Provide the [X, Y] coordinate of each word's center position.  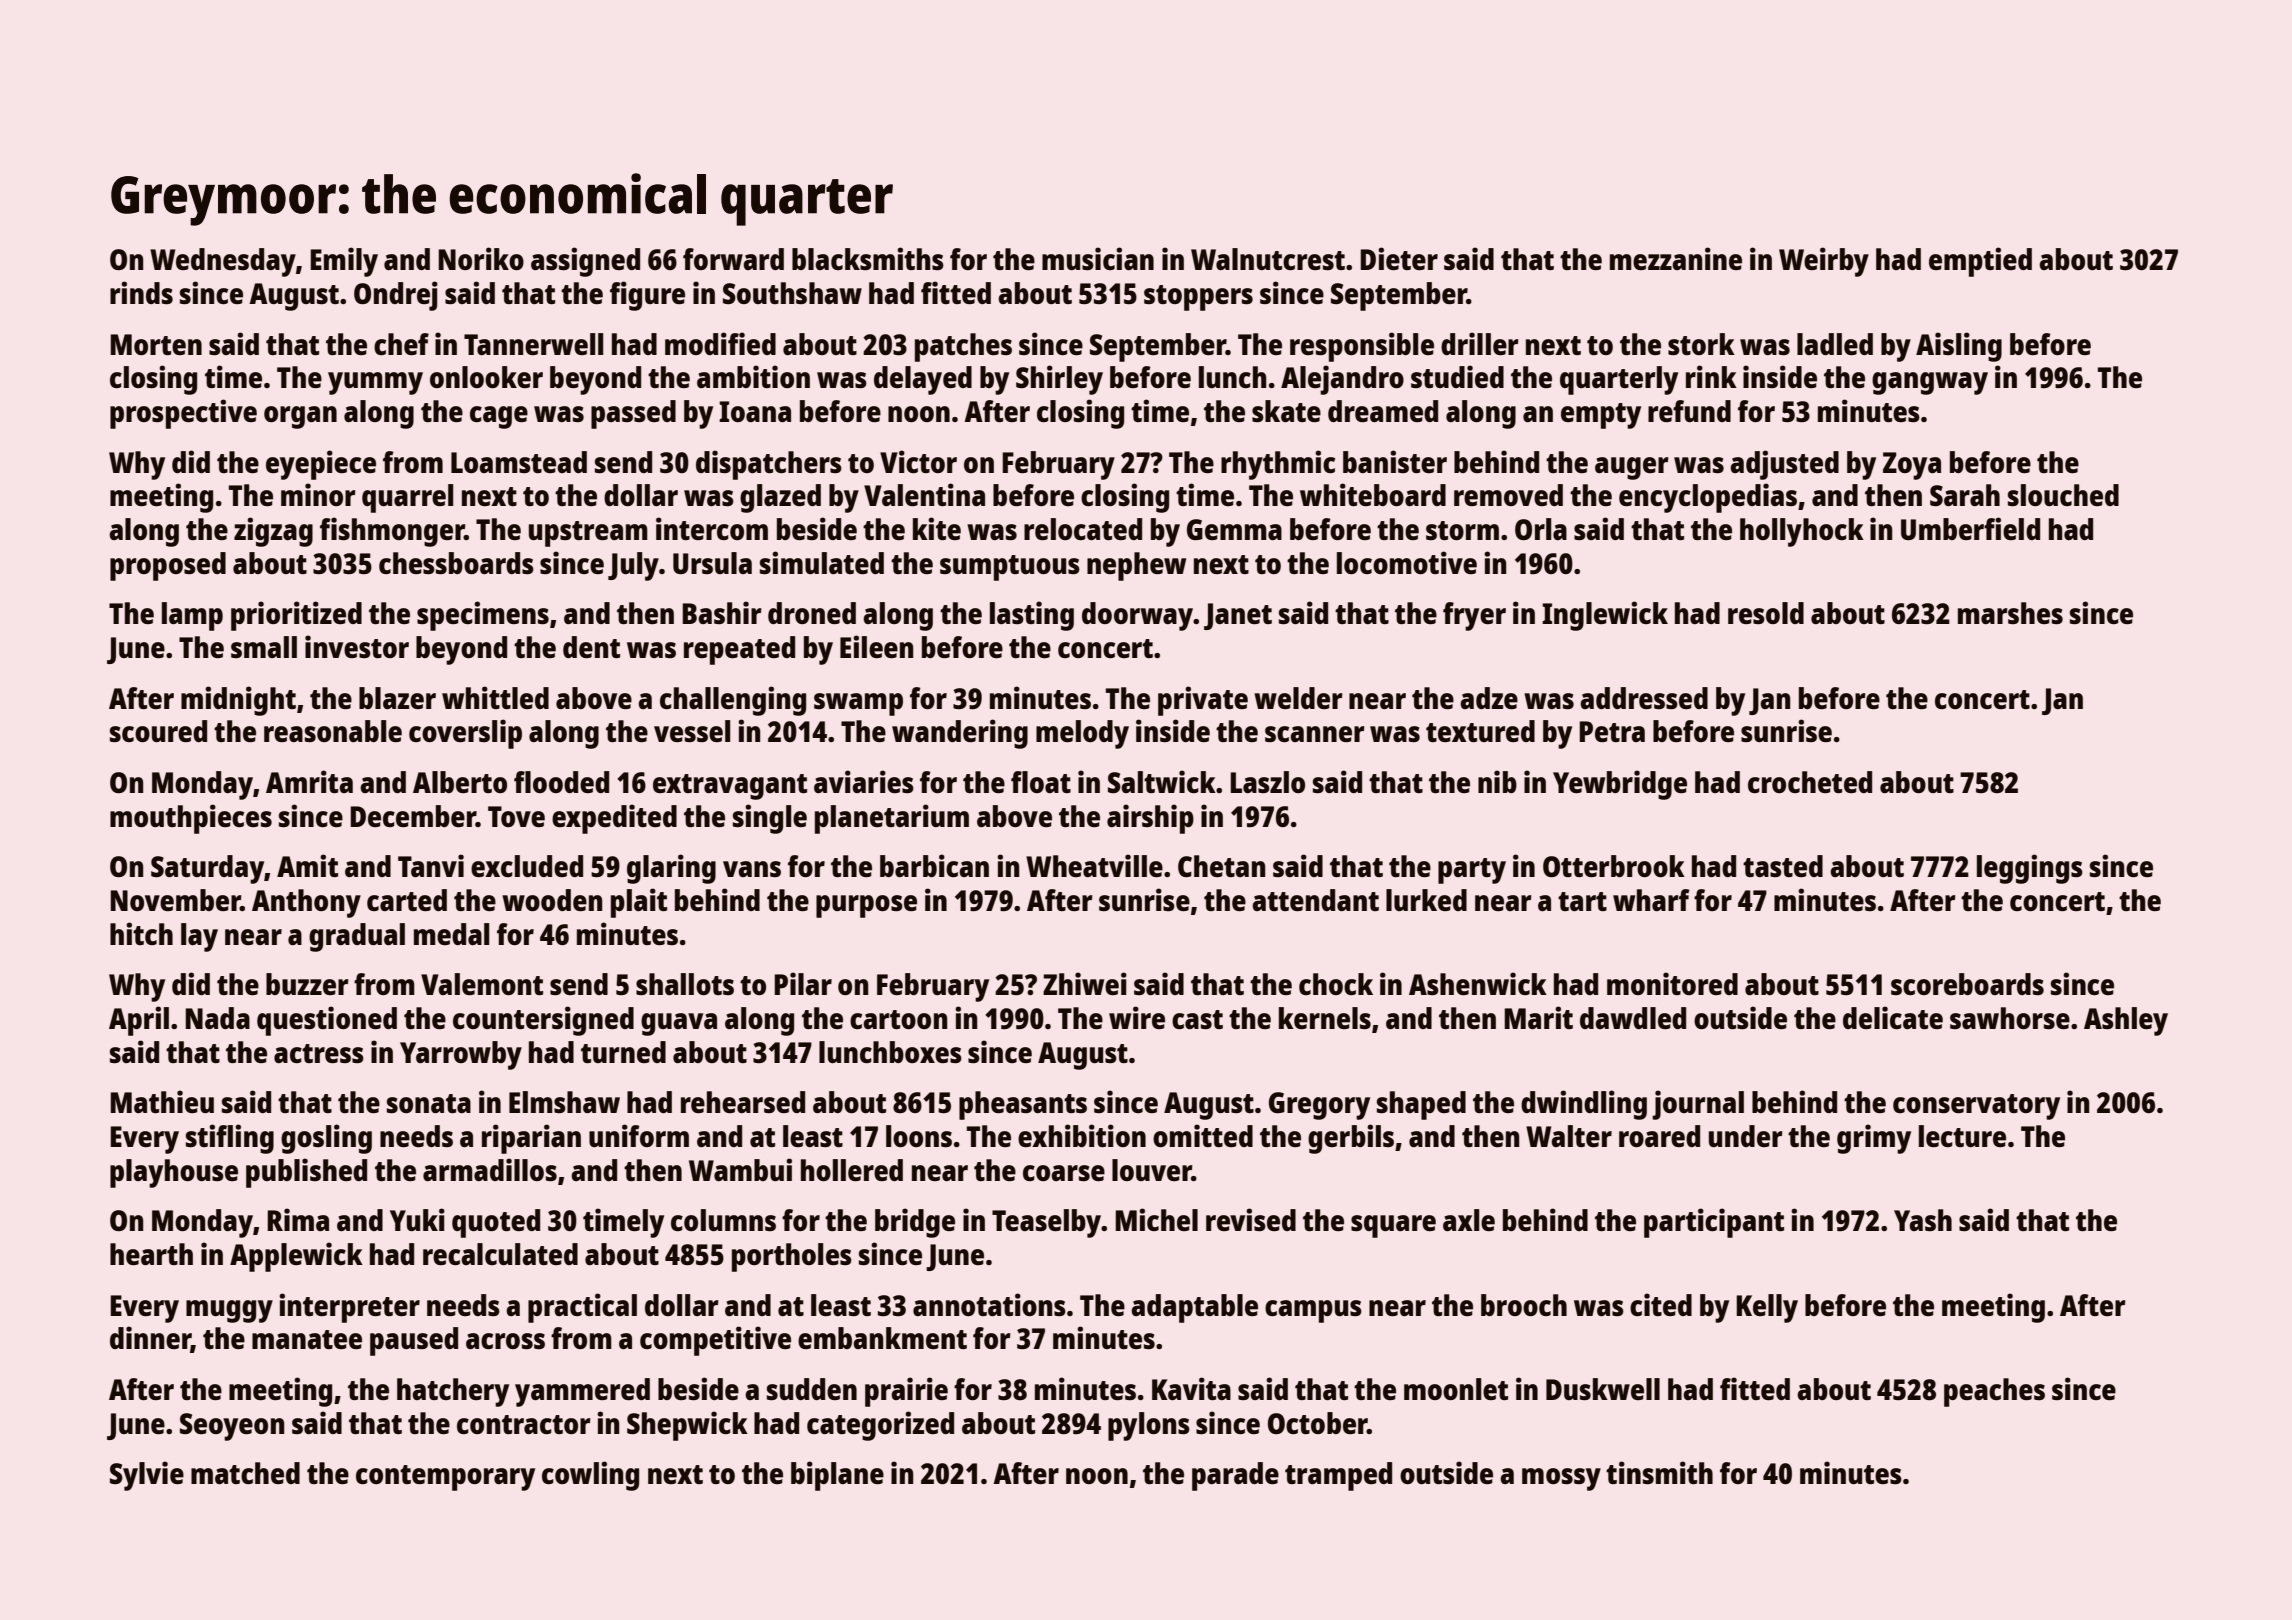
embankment [882, 1338]
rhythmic [1278, 465]
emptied [1980, 262]
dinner [150, 1339]
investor [357, 646]
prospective [183, 414]
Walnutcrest [1268, 259]
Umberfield [1970, 528]
